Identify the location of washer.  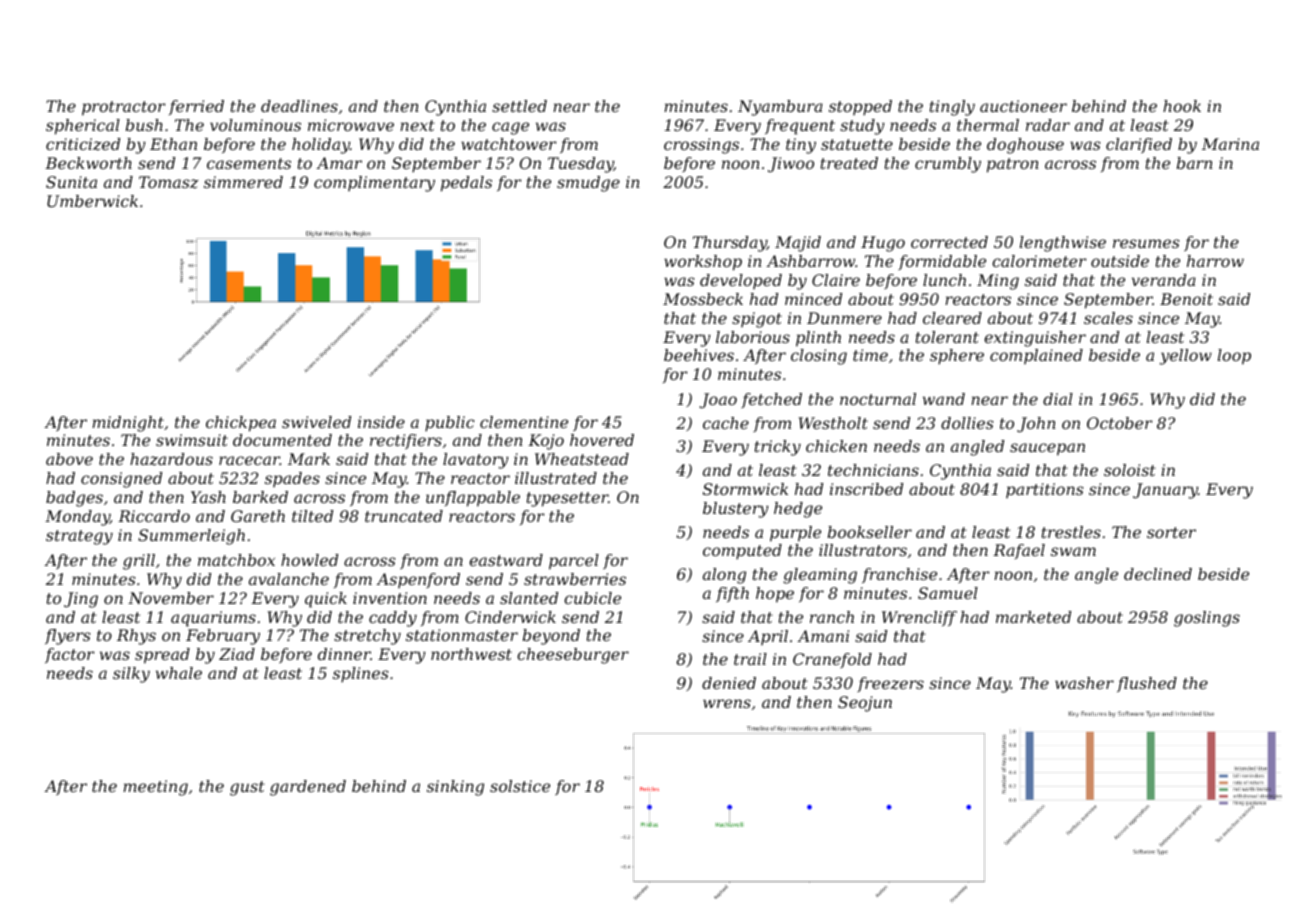
(1084, 683).
